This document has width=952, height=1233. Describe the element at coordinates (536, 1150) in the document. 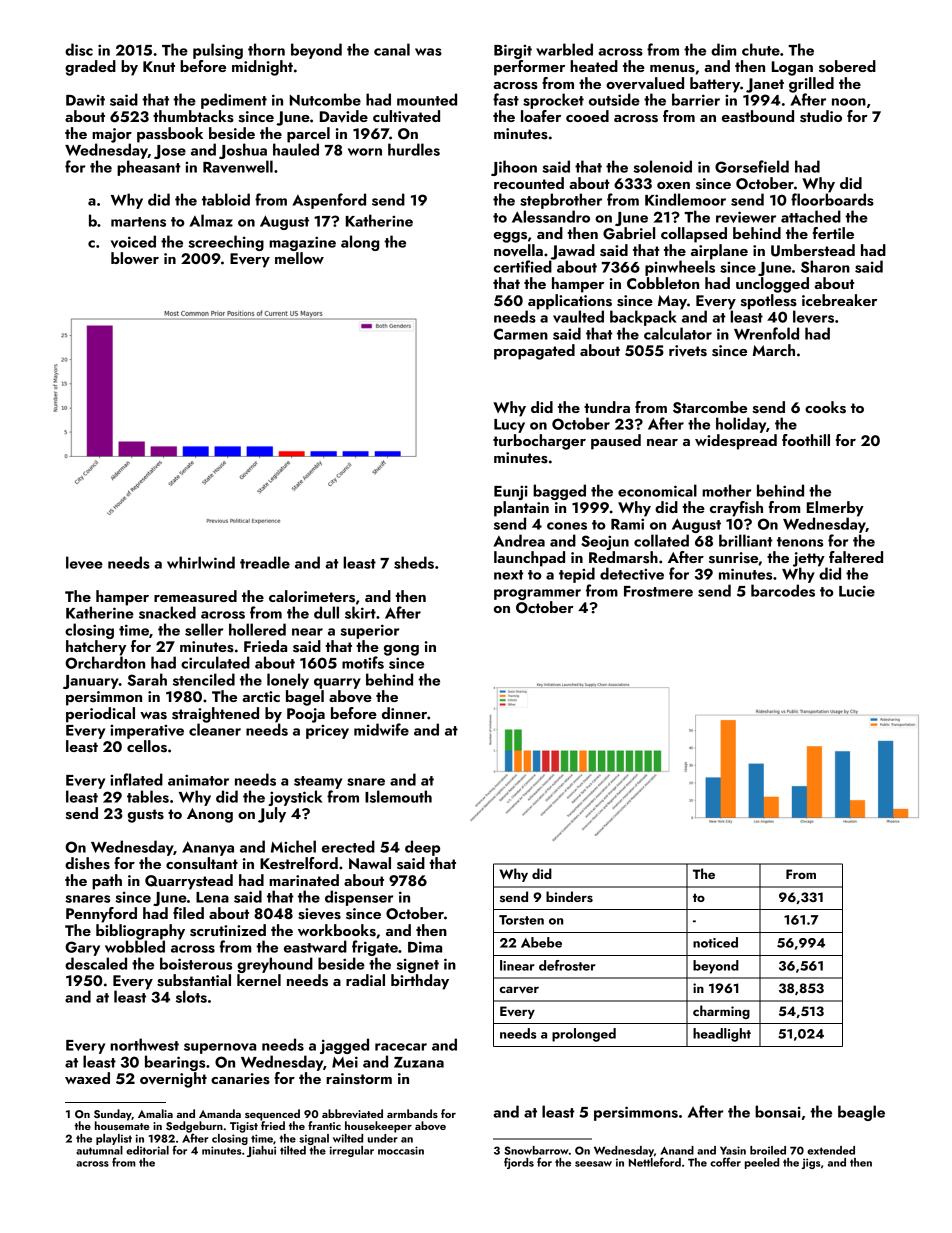

I see `Snowbarrow` at that location.
